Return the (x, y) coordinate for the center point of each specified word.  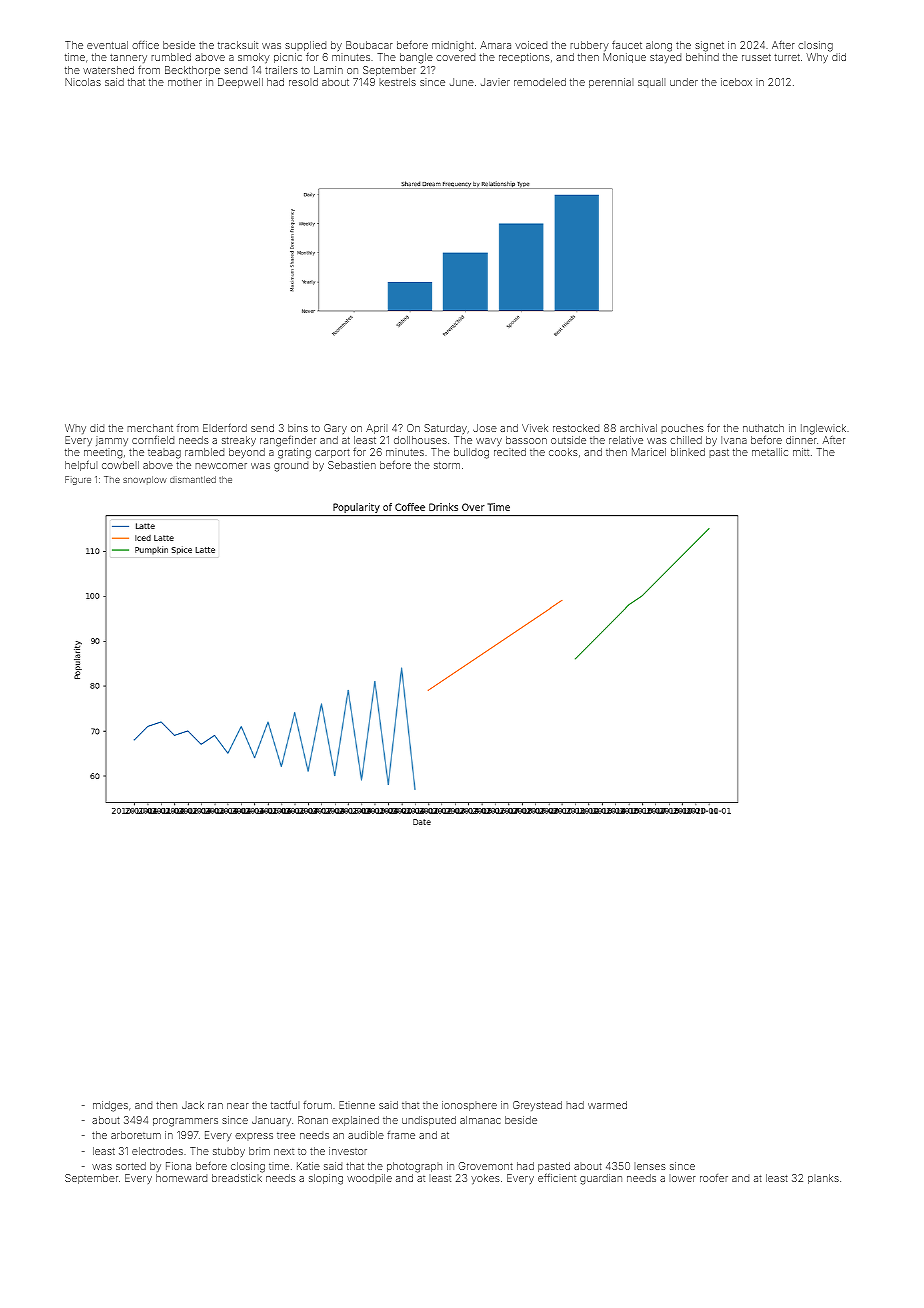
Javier (495, 82)
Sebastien (352, 465)
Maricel (649, 452)
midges (110, 1106)
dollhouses (420, 440)
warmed (607, 1105)
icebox (736, 82)
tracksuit (238, 45)
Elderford (225, 428)
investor (348, 1151)
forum (317, 1105)
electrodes (157, 1151)
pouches (682, 429)
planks (823, 1179)
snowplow (145, 480)
